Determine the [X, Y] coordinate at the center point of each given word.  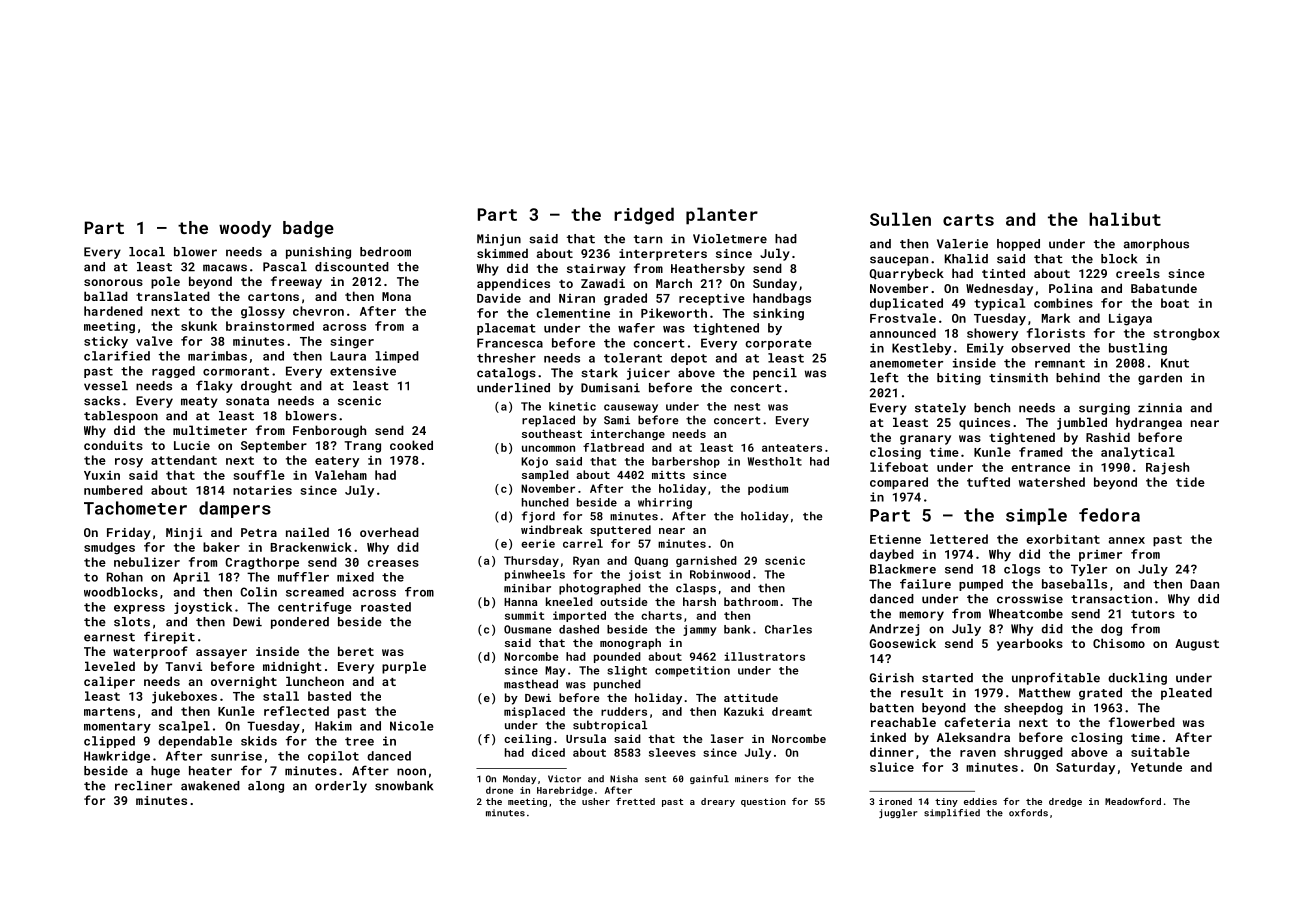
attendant [184, 460]
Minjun [499, 240]
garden [1160, 379]
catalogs [506, 374]
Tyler [1089, 570]
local [147, 252]
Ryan [586, 561]
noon [411, 772]
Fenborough [329, 431]
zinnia [1160, 408]
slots [132, 622]
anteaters [792, 448]
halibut [1125, 219]
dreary [718, 802]
